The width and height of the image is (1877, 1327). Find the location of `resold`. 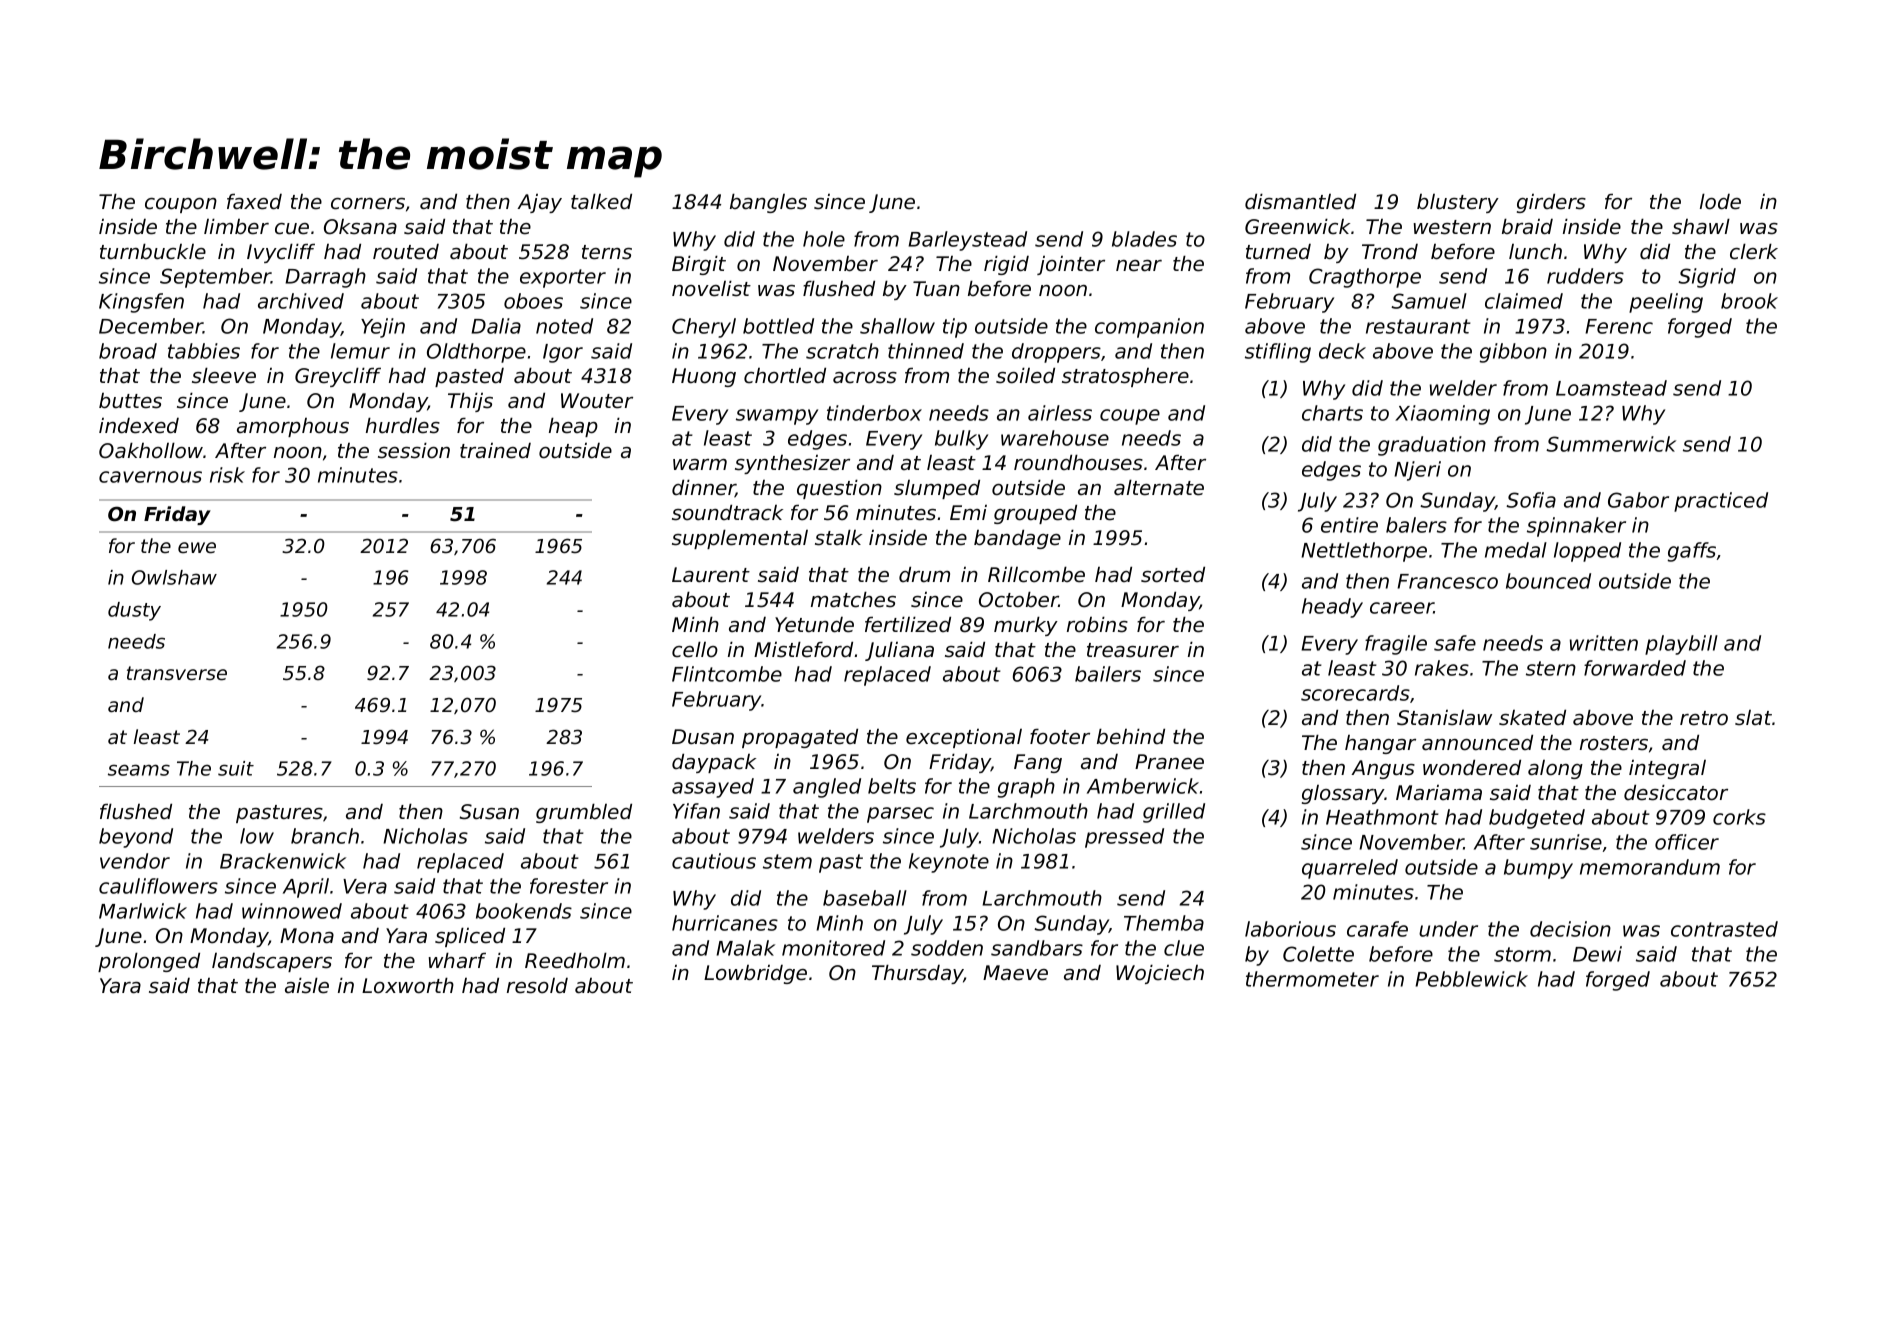

resold is located at coordinates (537, 986).
